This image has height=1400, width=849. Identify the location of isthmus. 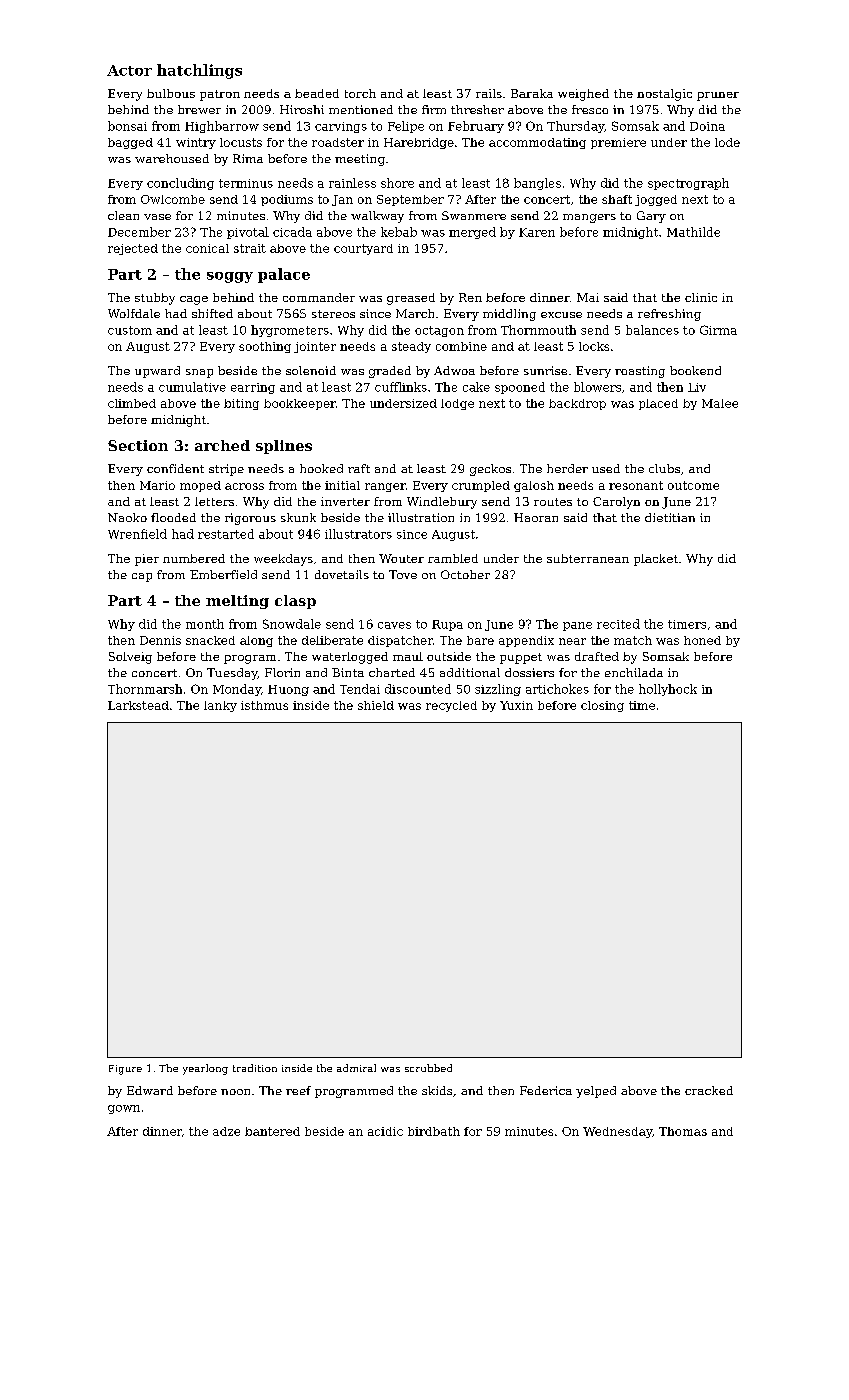
(264, 705).
